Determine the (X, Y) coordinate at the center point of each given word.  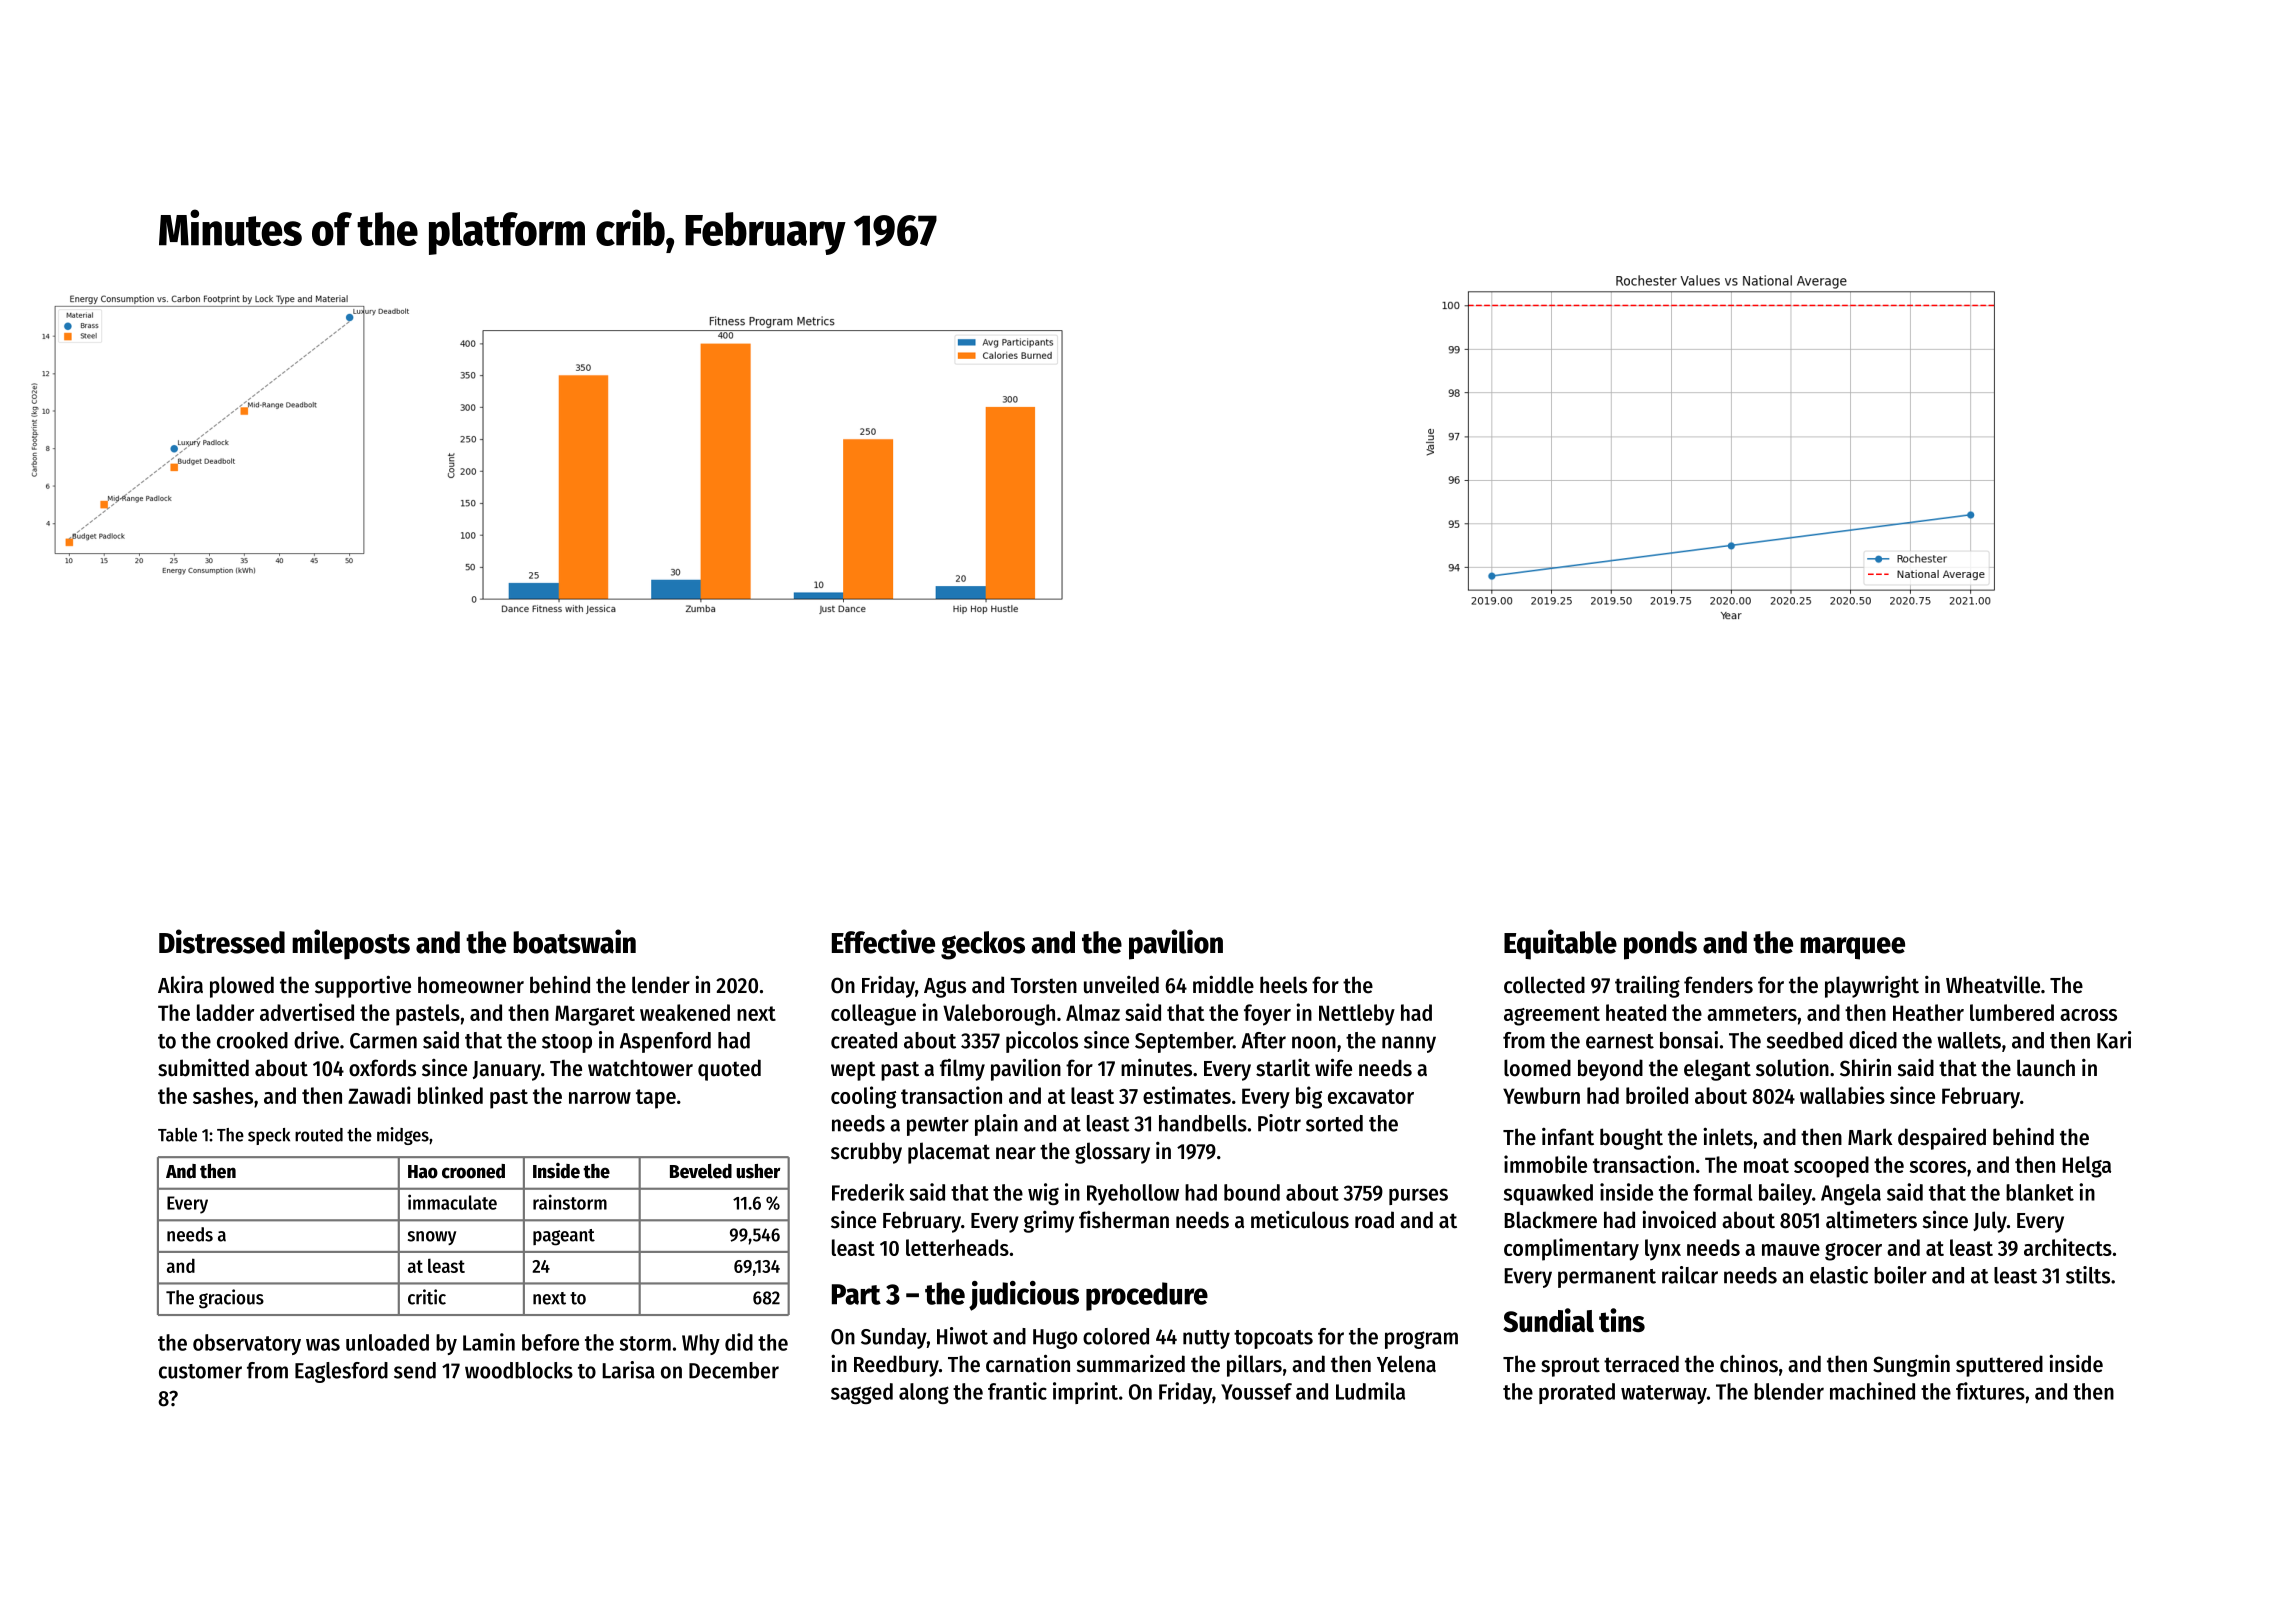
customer (200, 1371)
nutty (1206, 1339)
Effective (883, 941)
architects (2068, 1247)
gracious (231, 1299)
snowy (432, 1238)
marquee (1852, 948)
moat (1766, 1165)
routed (319, 1135)
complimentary (1571, 1249)
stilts (2088, 1275)
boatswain (574, 941)
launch (2046, 1068)
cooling (863, 1097)
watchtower (640, 1068)
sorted (1334, 1123)
